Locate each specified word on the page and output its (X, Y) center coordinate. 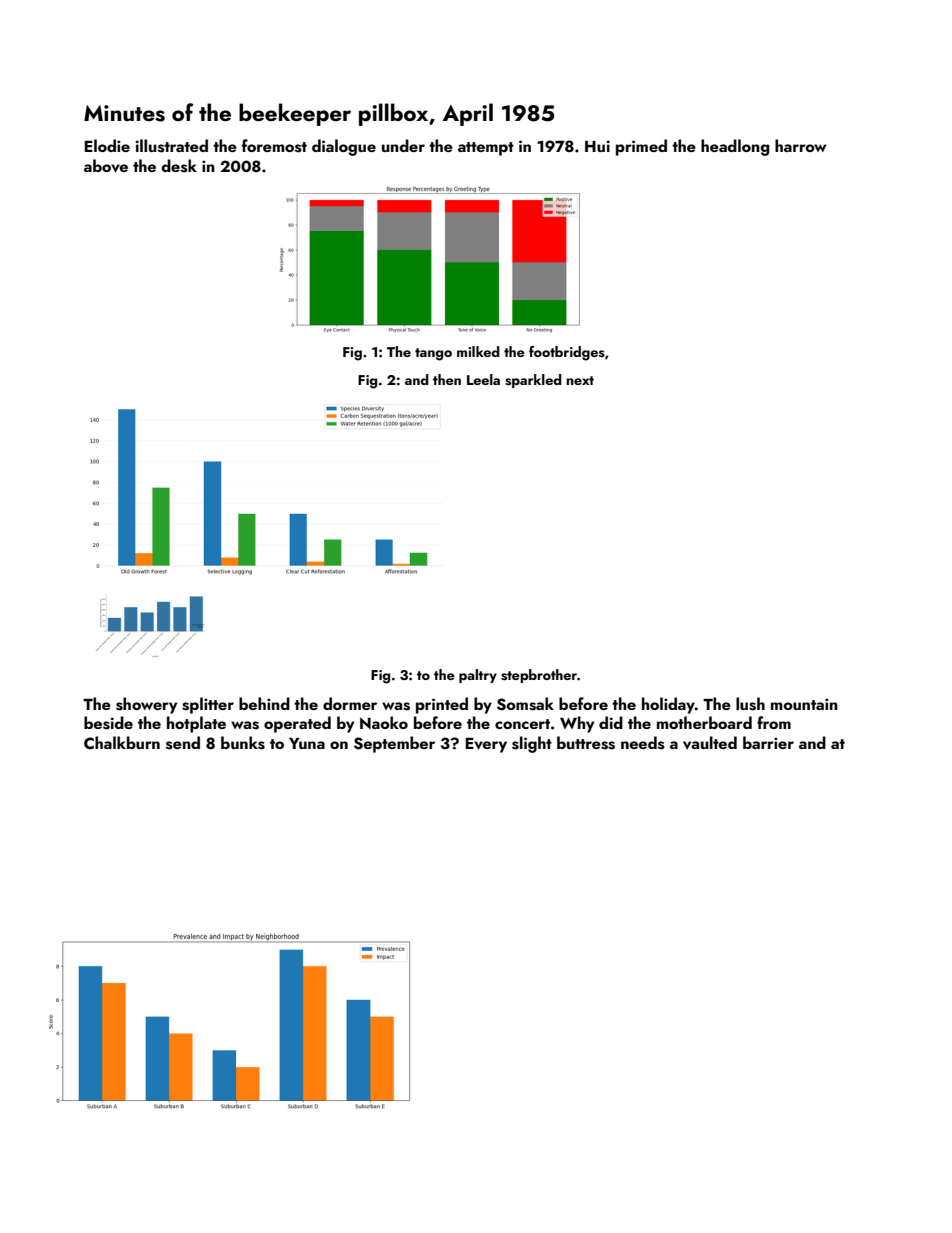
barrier (768, 742)
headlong (735, 147)
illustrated (172, 146)
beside (108, 723)
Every (486, 745)
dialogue (344, 147)
